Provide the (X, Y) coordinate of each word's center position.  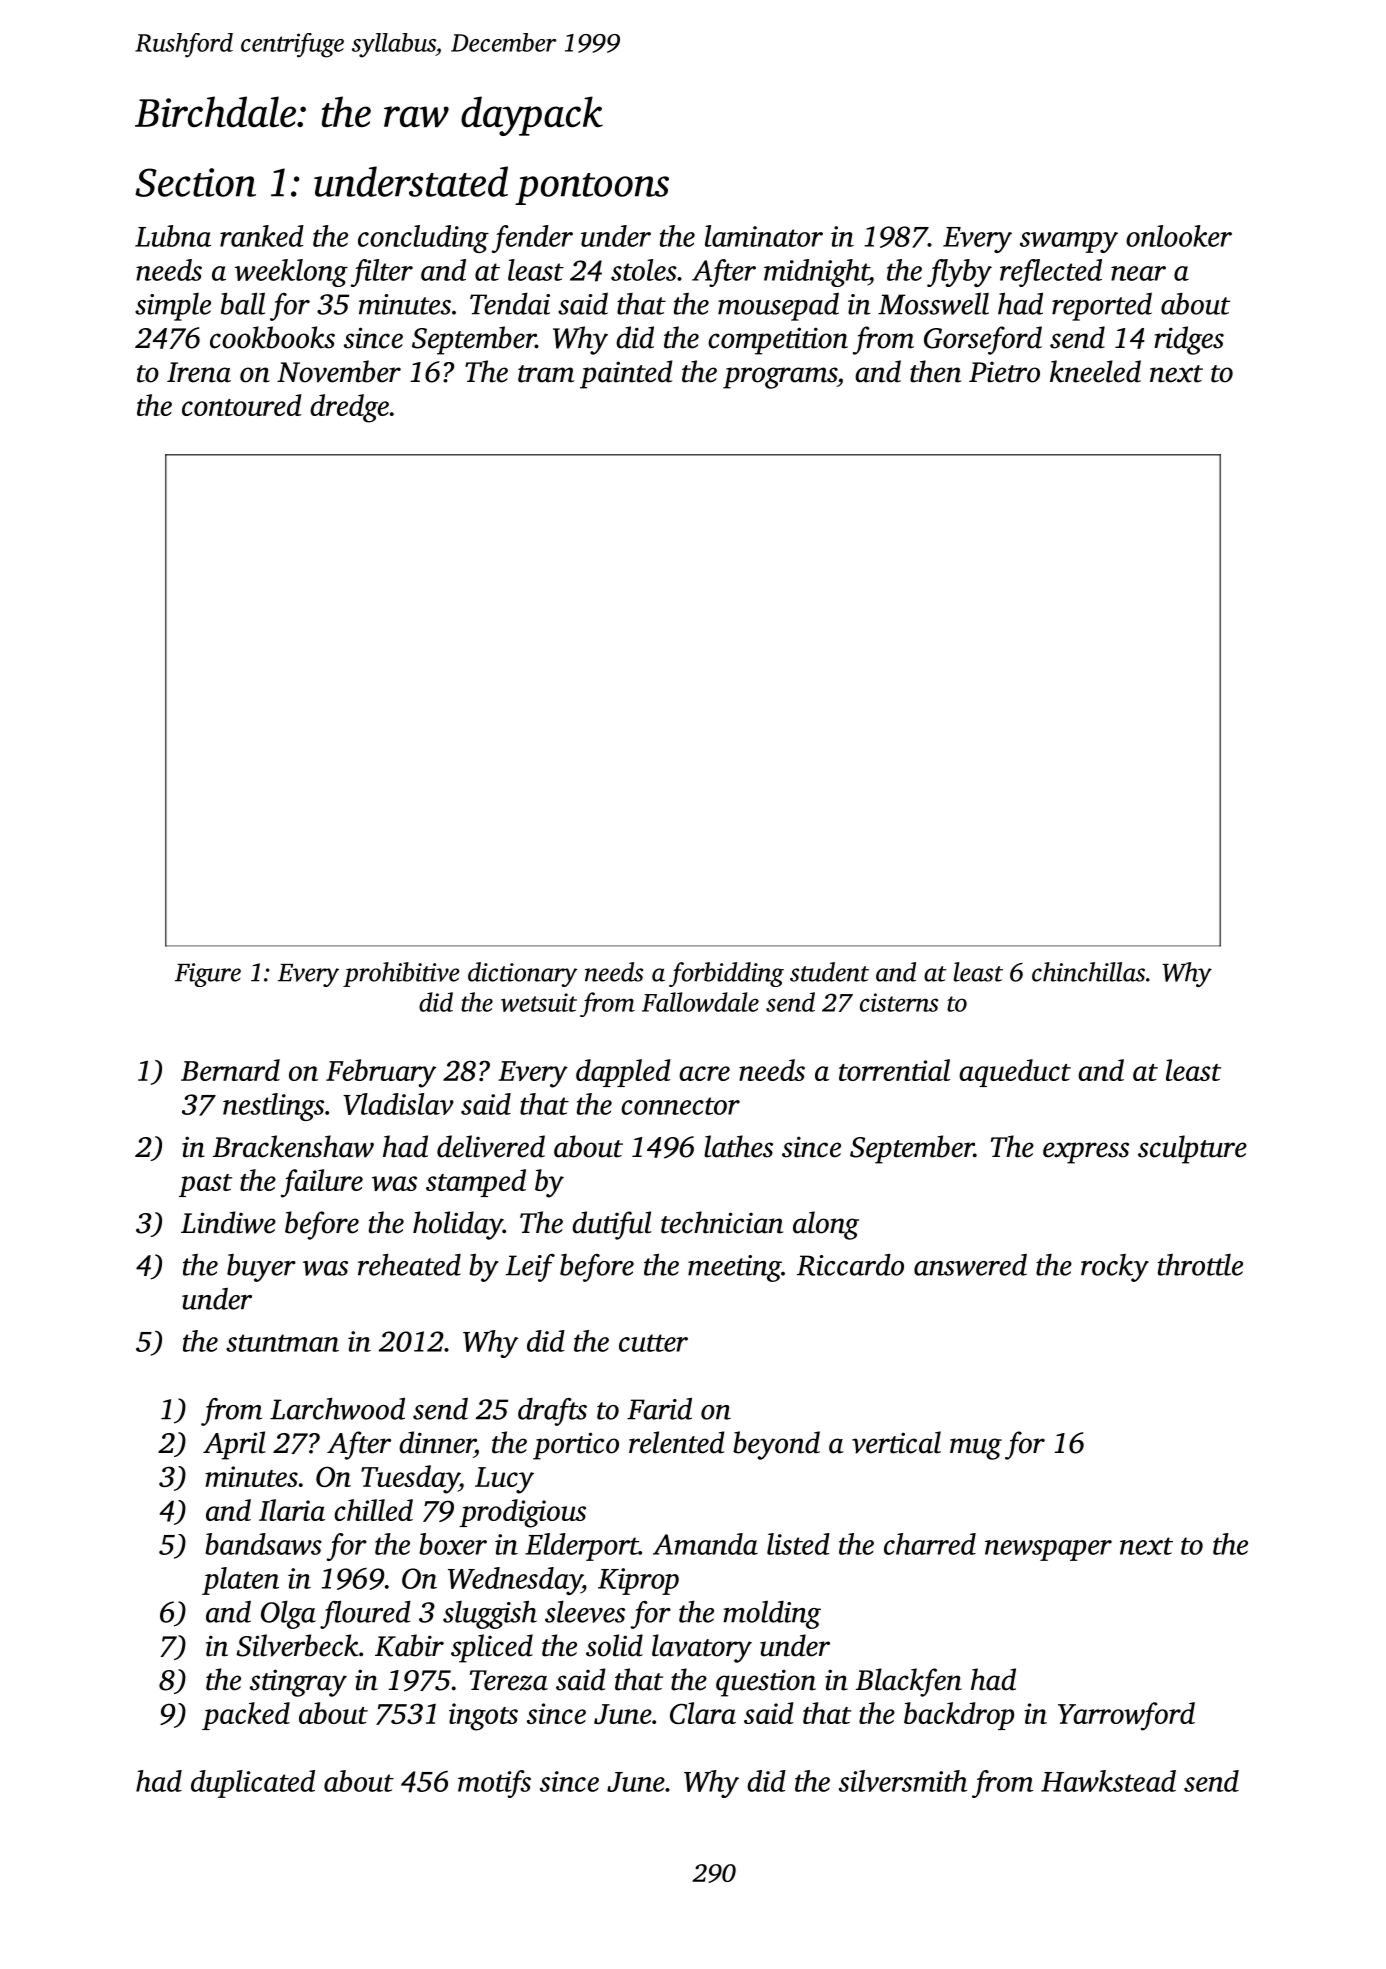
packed (246, 1716)
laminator (764, 236)
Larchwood (337, 1408)
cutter (653, 1343)
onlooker (1179, 236)
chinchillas (1088, 972)
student (829, 972)
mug (976, 1449)
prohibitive (401, 974)
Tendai (510, 304)
